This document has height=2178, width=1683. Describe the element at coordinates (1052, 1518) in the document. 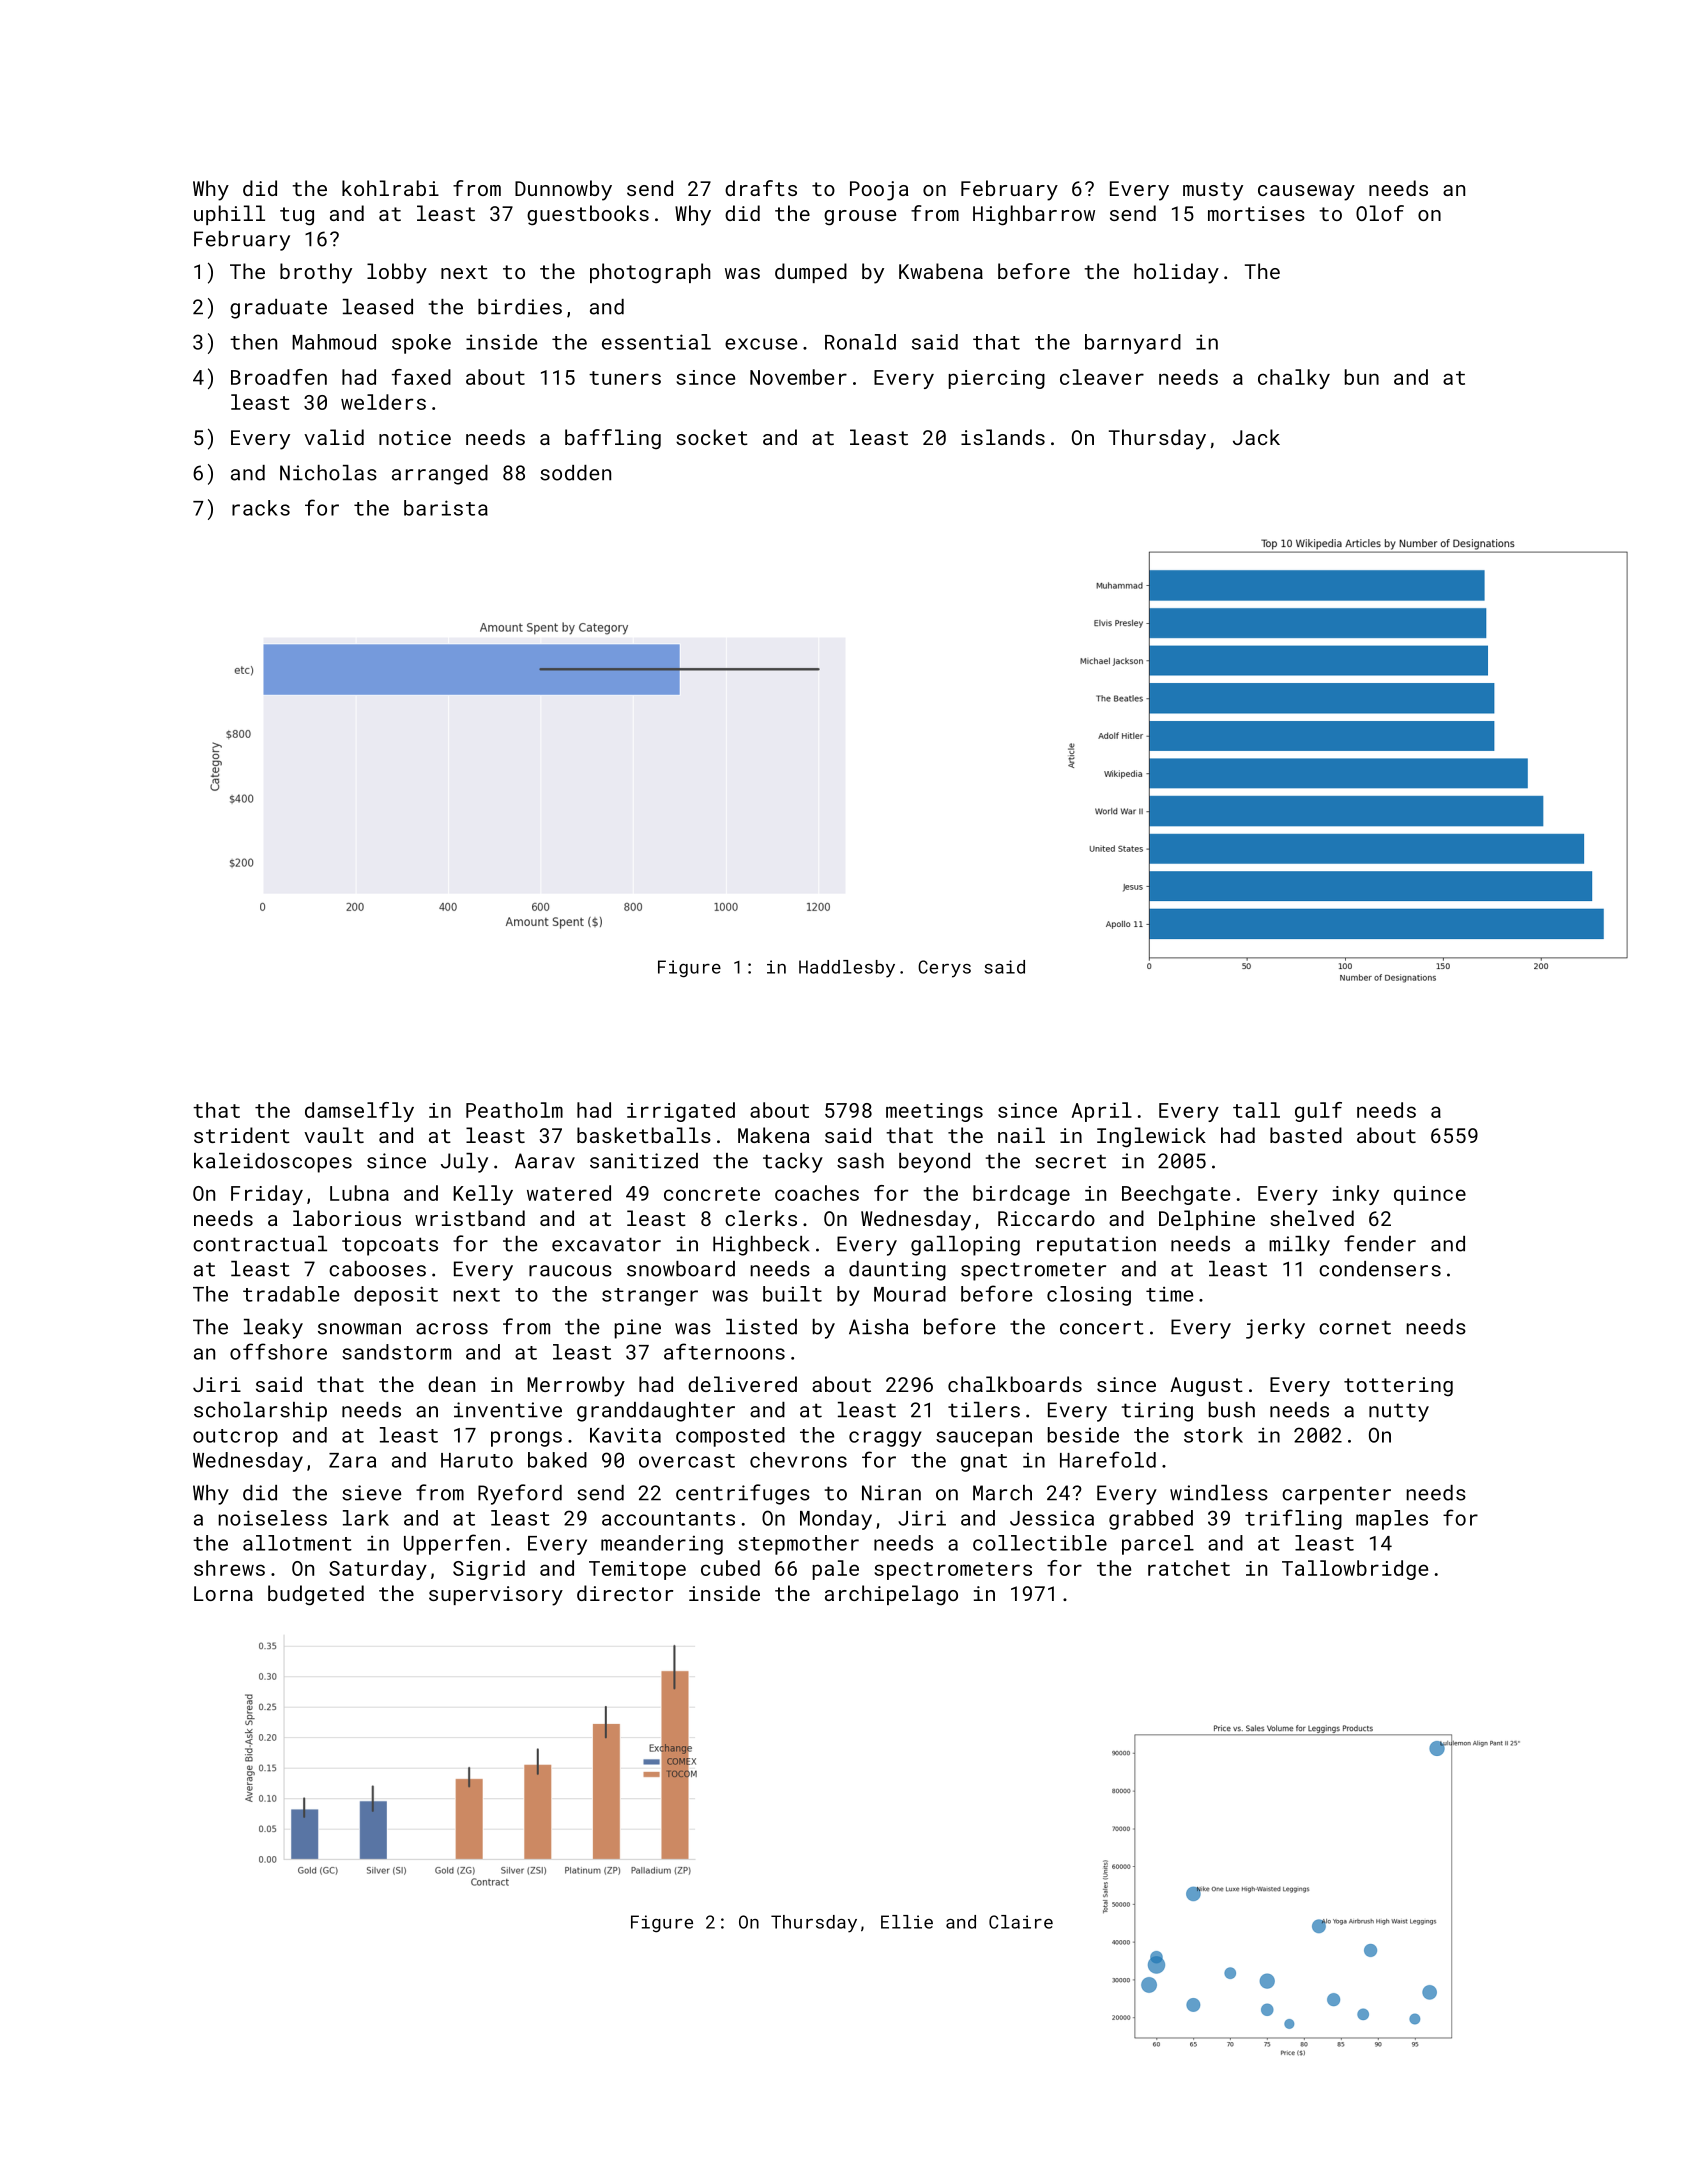

I see `Jessica` at that location.
